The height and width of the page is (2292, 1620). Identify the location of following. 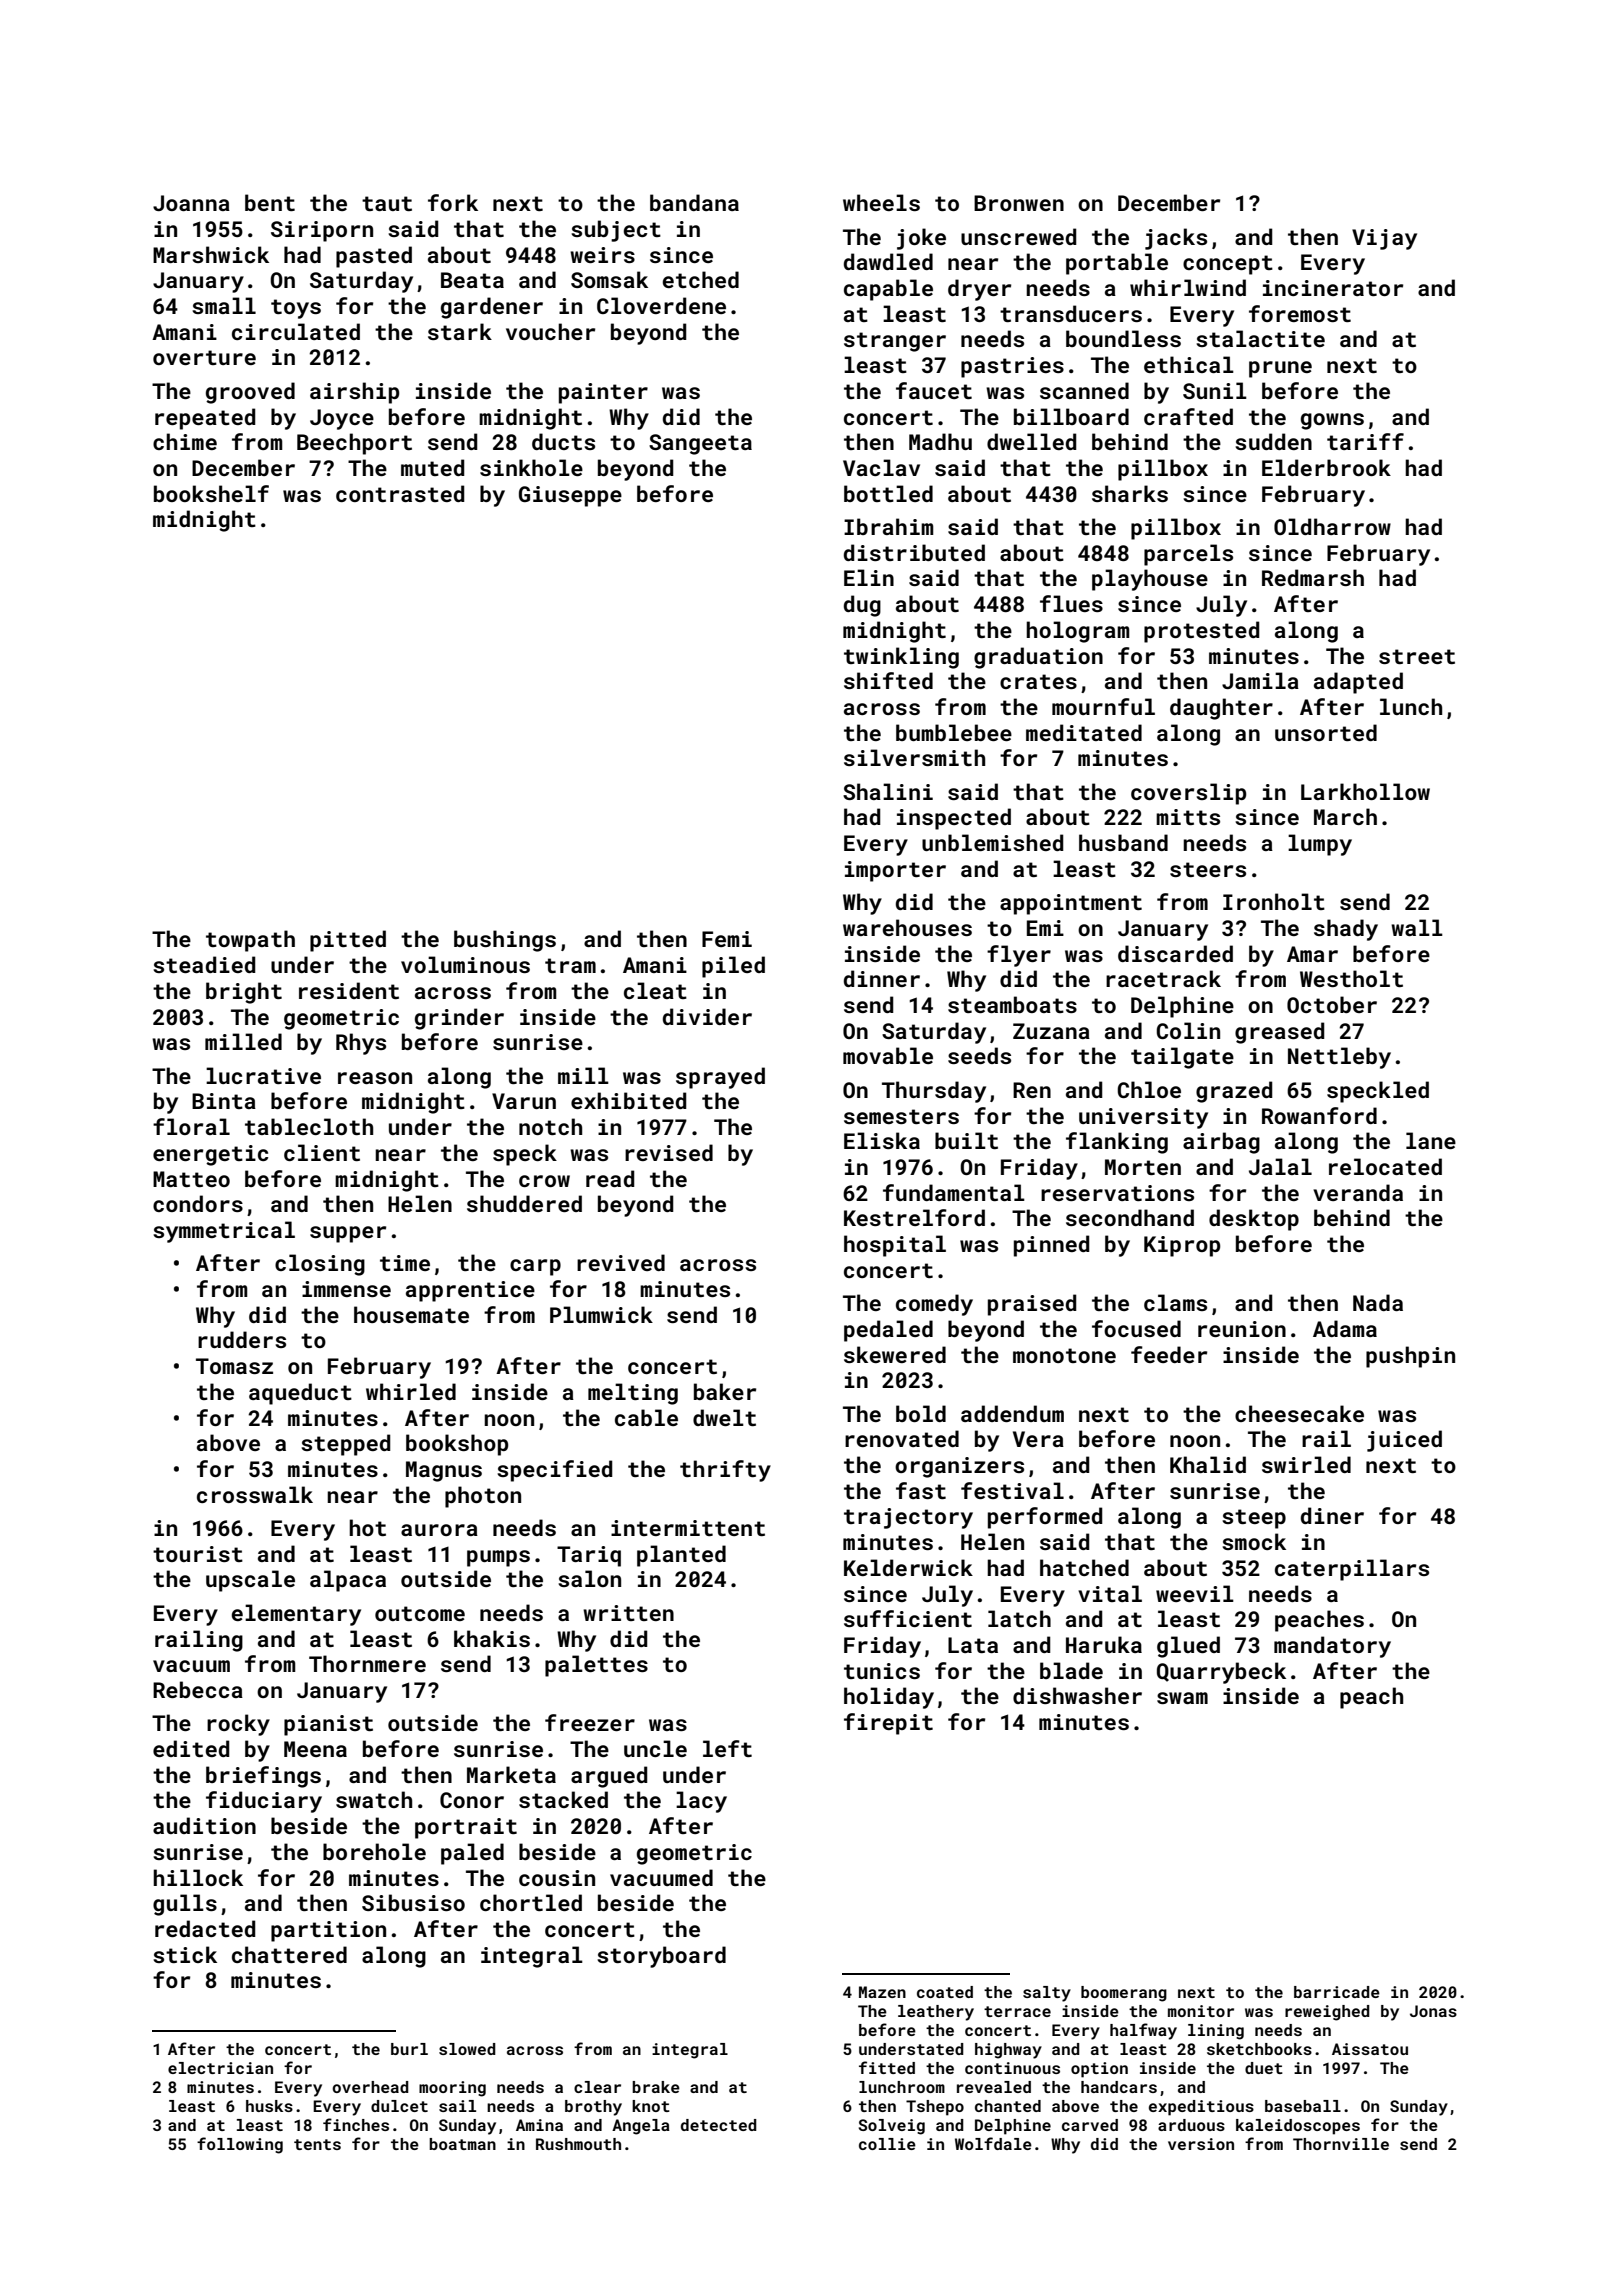
(240, 2145).
